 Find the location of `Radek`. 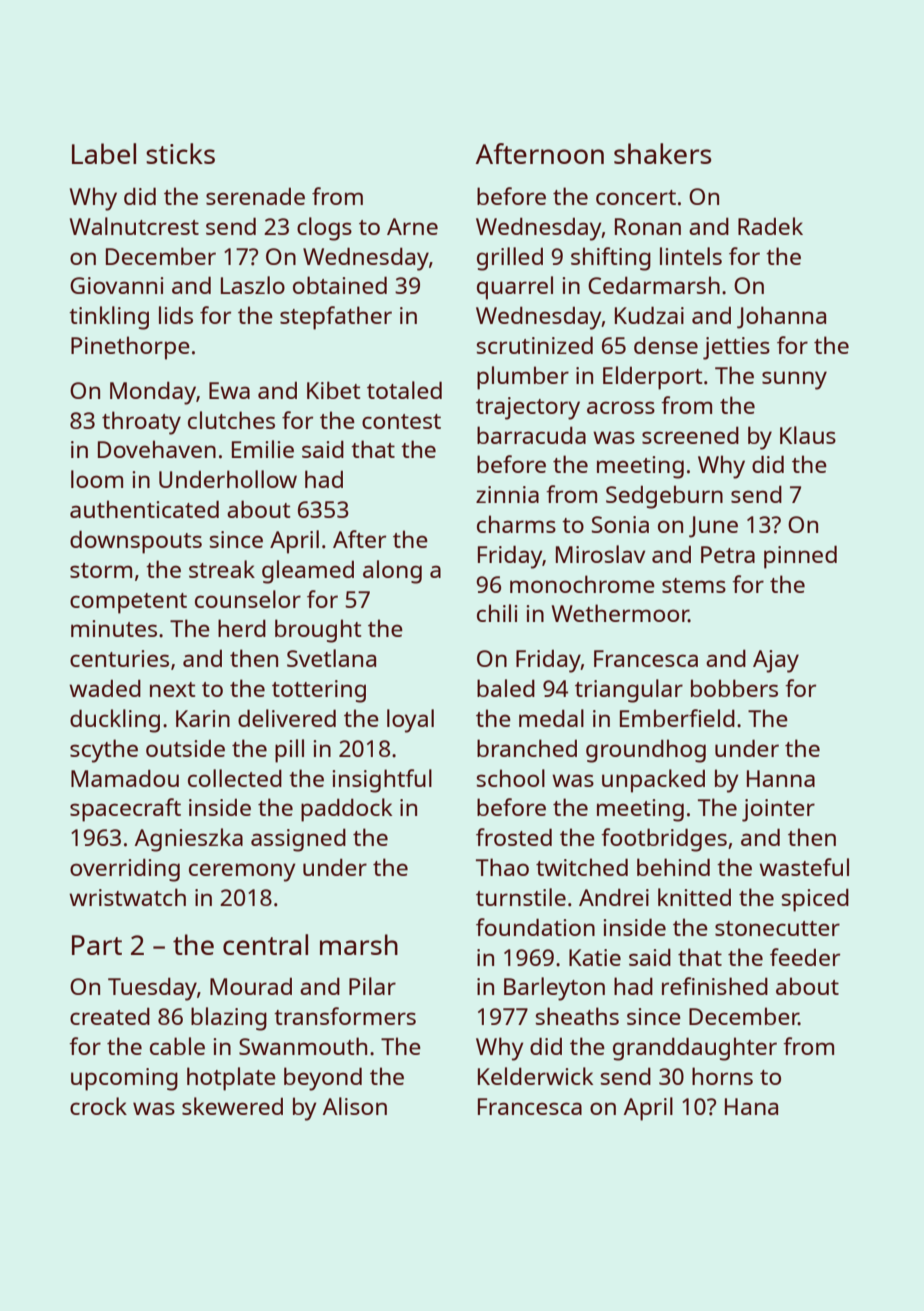

Radek is located at coordinates (770, 226).
